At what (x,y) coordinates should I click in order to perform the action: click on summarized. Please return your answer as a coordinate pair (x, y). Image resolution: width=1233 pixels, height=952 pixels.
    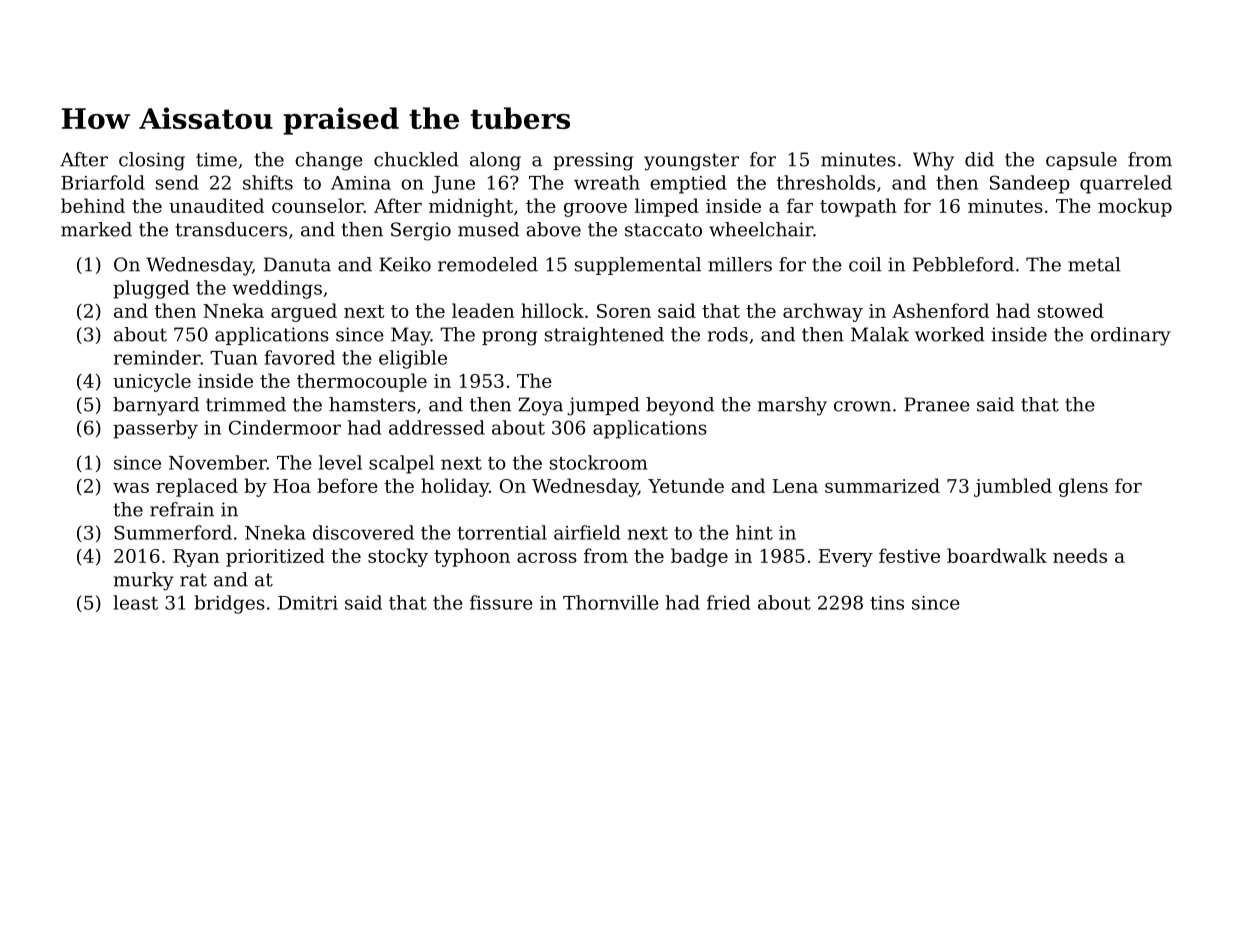
    Looking at the image, I should click on (882, 485).
